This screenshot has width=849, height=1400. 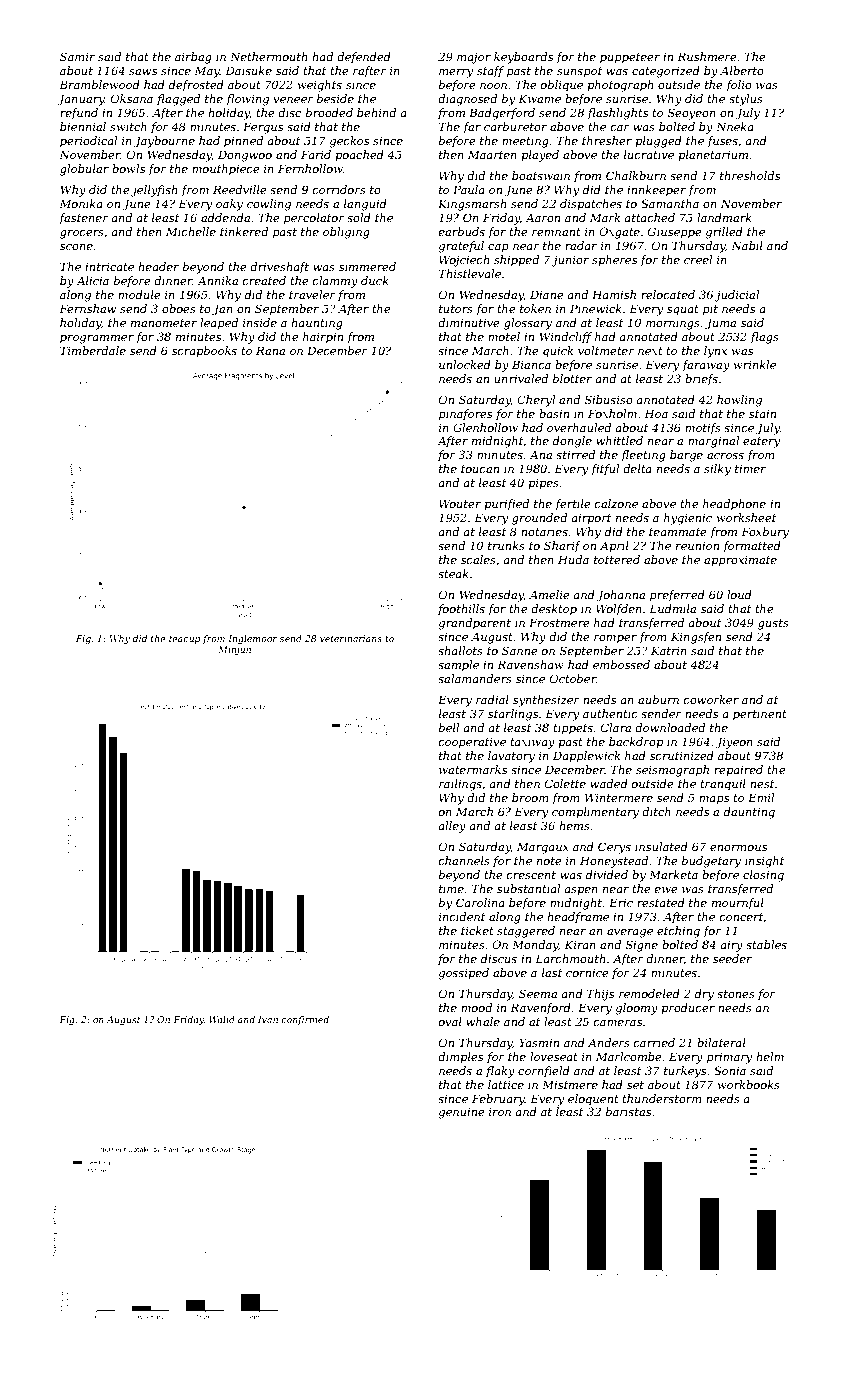 What do you see at coordinates (480, 902) in the screenshot?
I see `Carolina` at bounding box center [480, 902].
